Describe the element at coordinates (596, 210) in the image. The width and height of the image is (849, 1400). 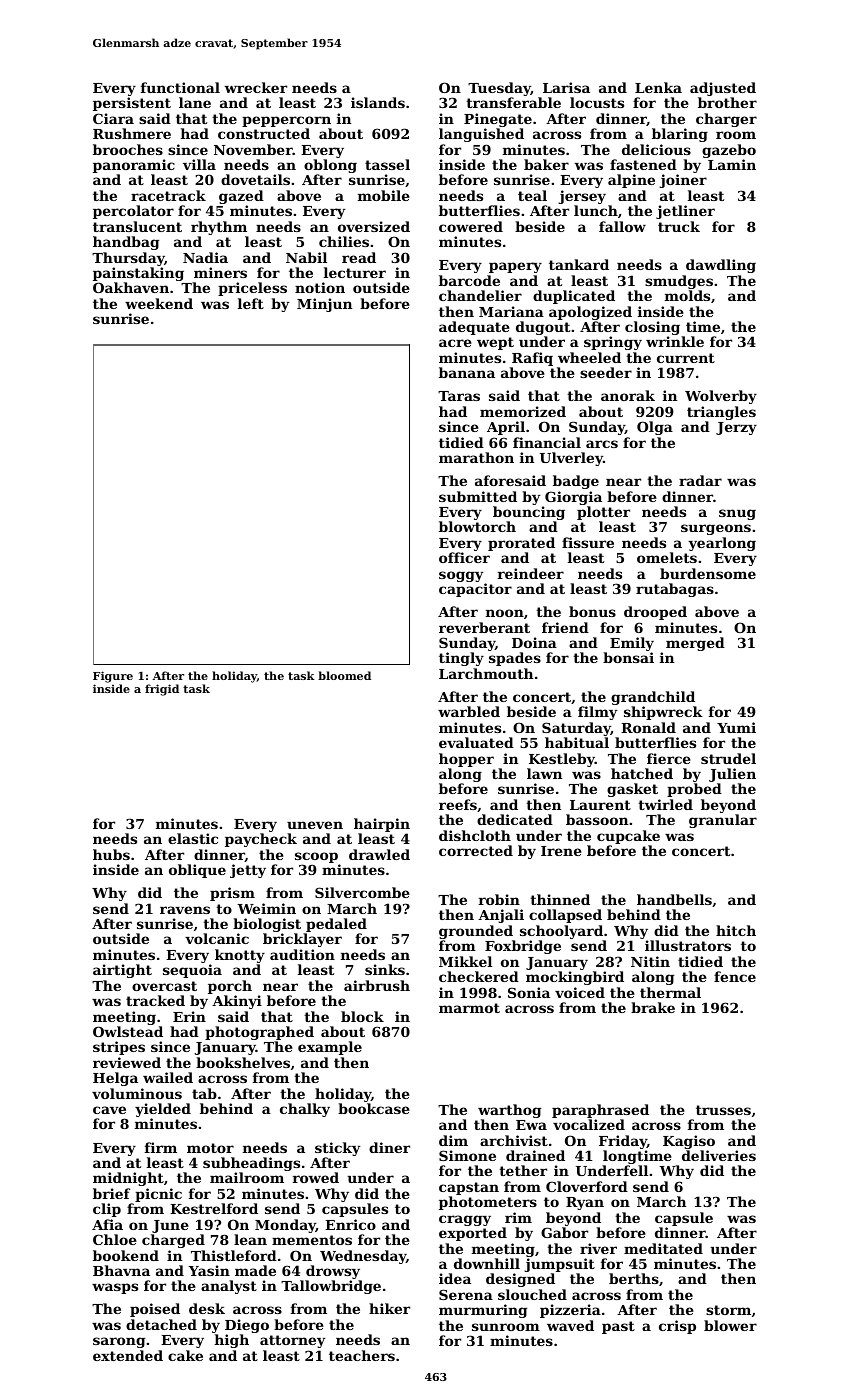
I see `lunch` at that location.
